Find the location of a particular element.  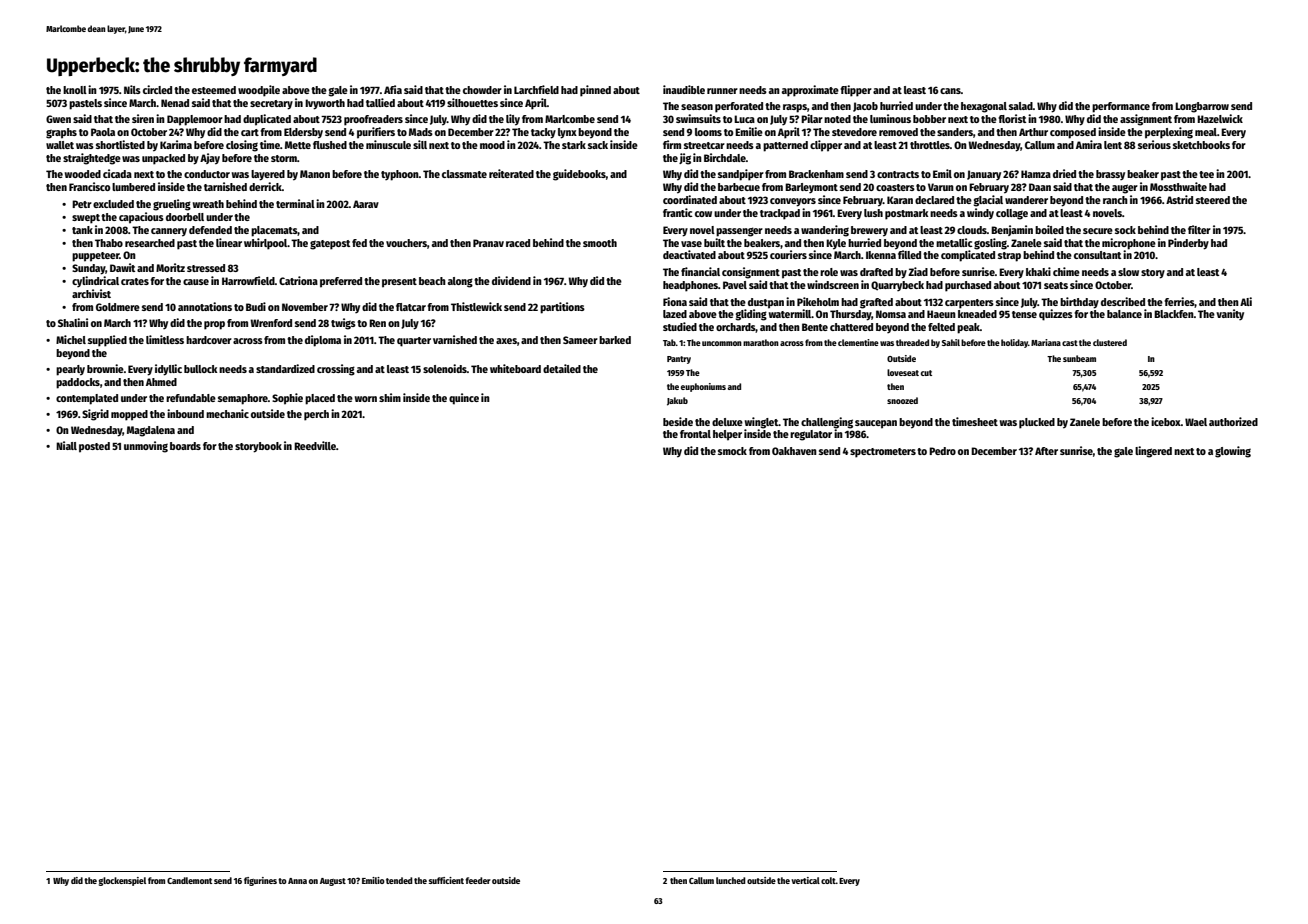

smock is located at coordinates (732, 451).
